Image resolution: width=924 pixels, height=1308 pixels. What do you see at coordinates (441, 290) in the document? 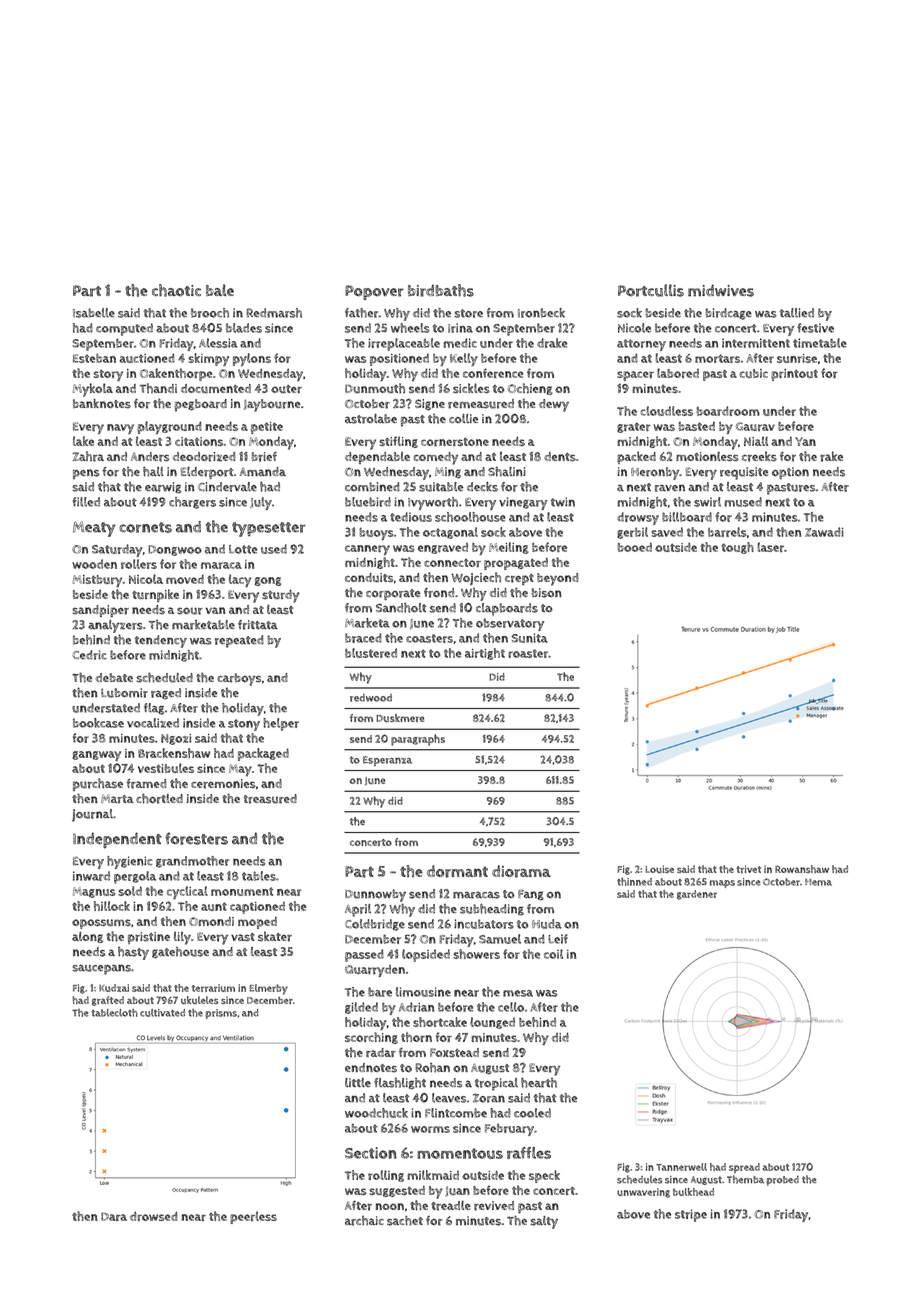
I see `birdbaths` at bounding box center [441, 290].
